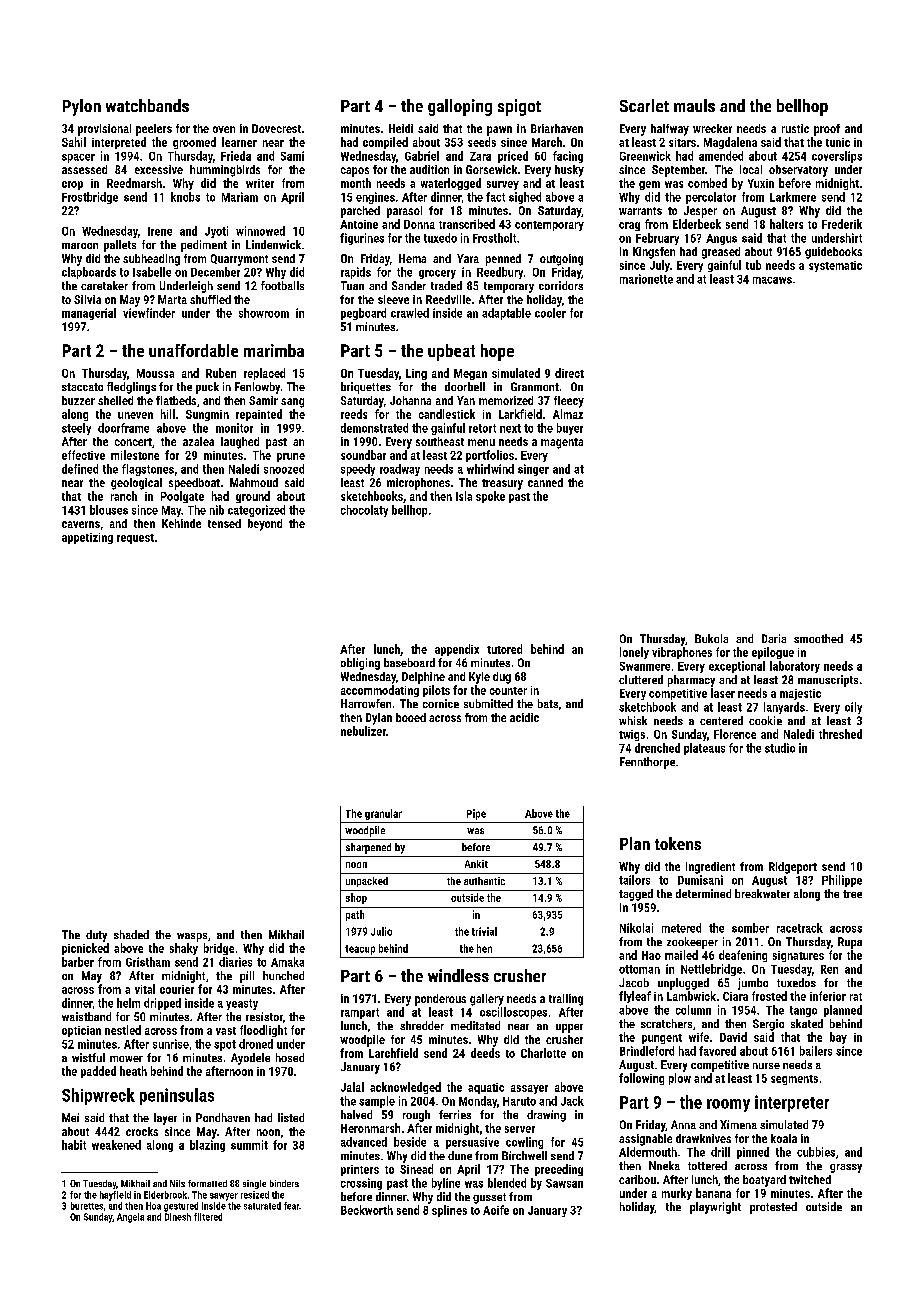  I want to click on booed, so click(411, 717).
